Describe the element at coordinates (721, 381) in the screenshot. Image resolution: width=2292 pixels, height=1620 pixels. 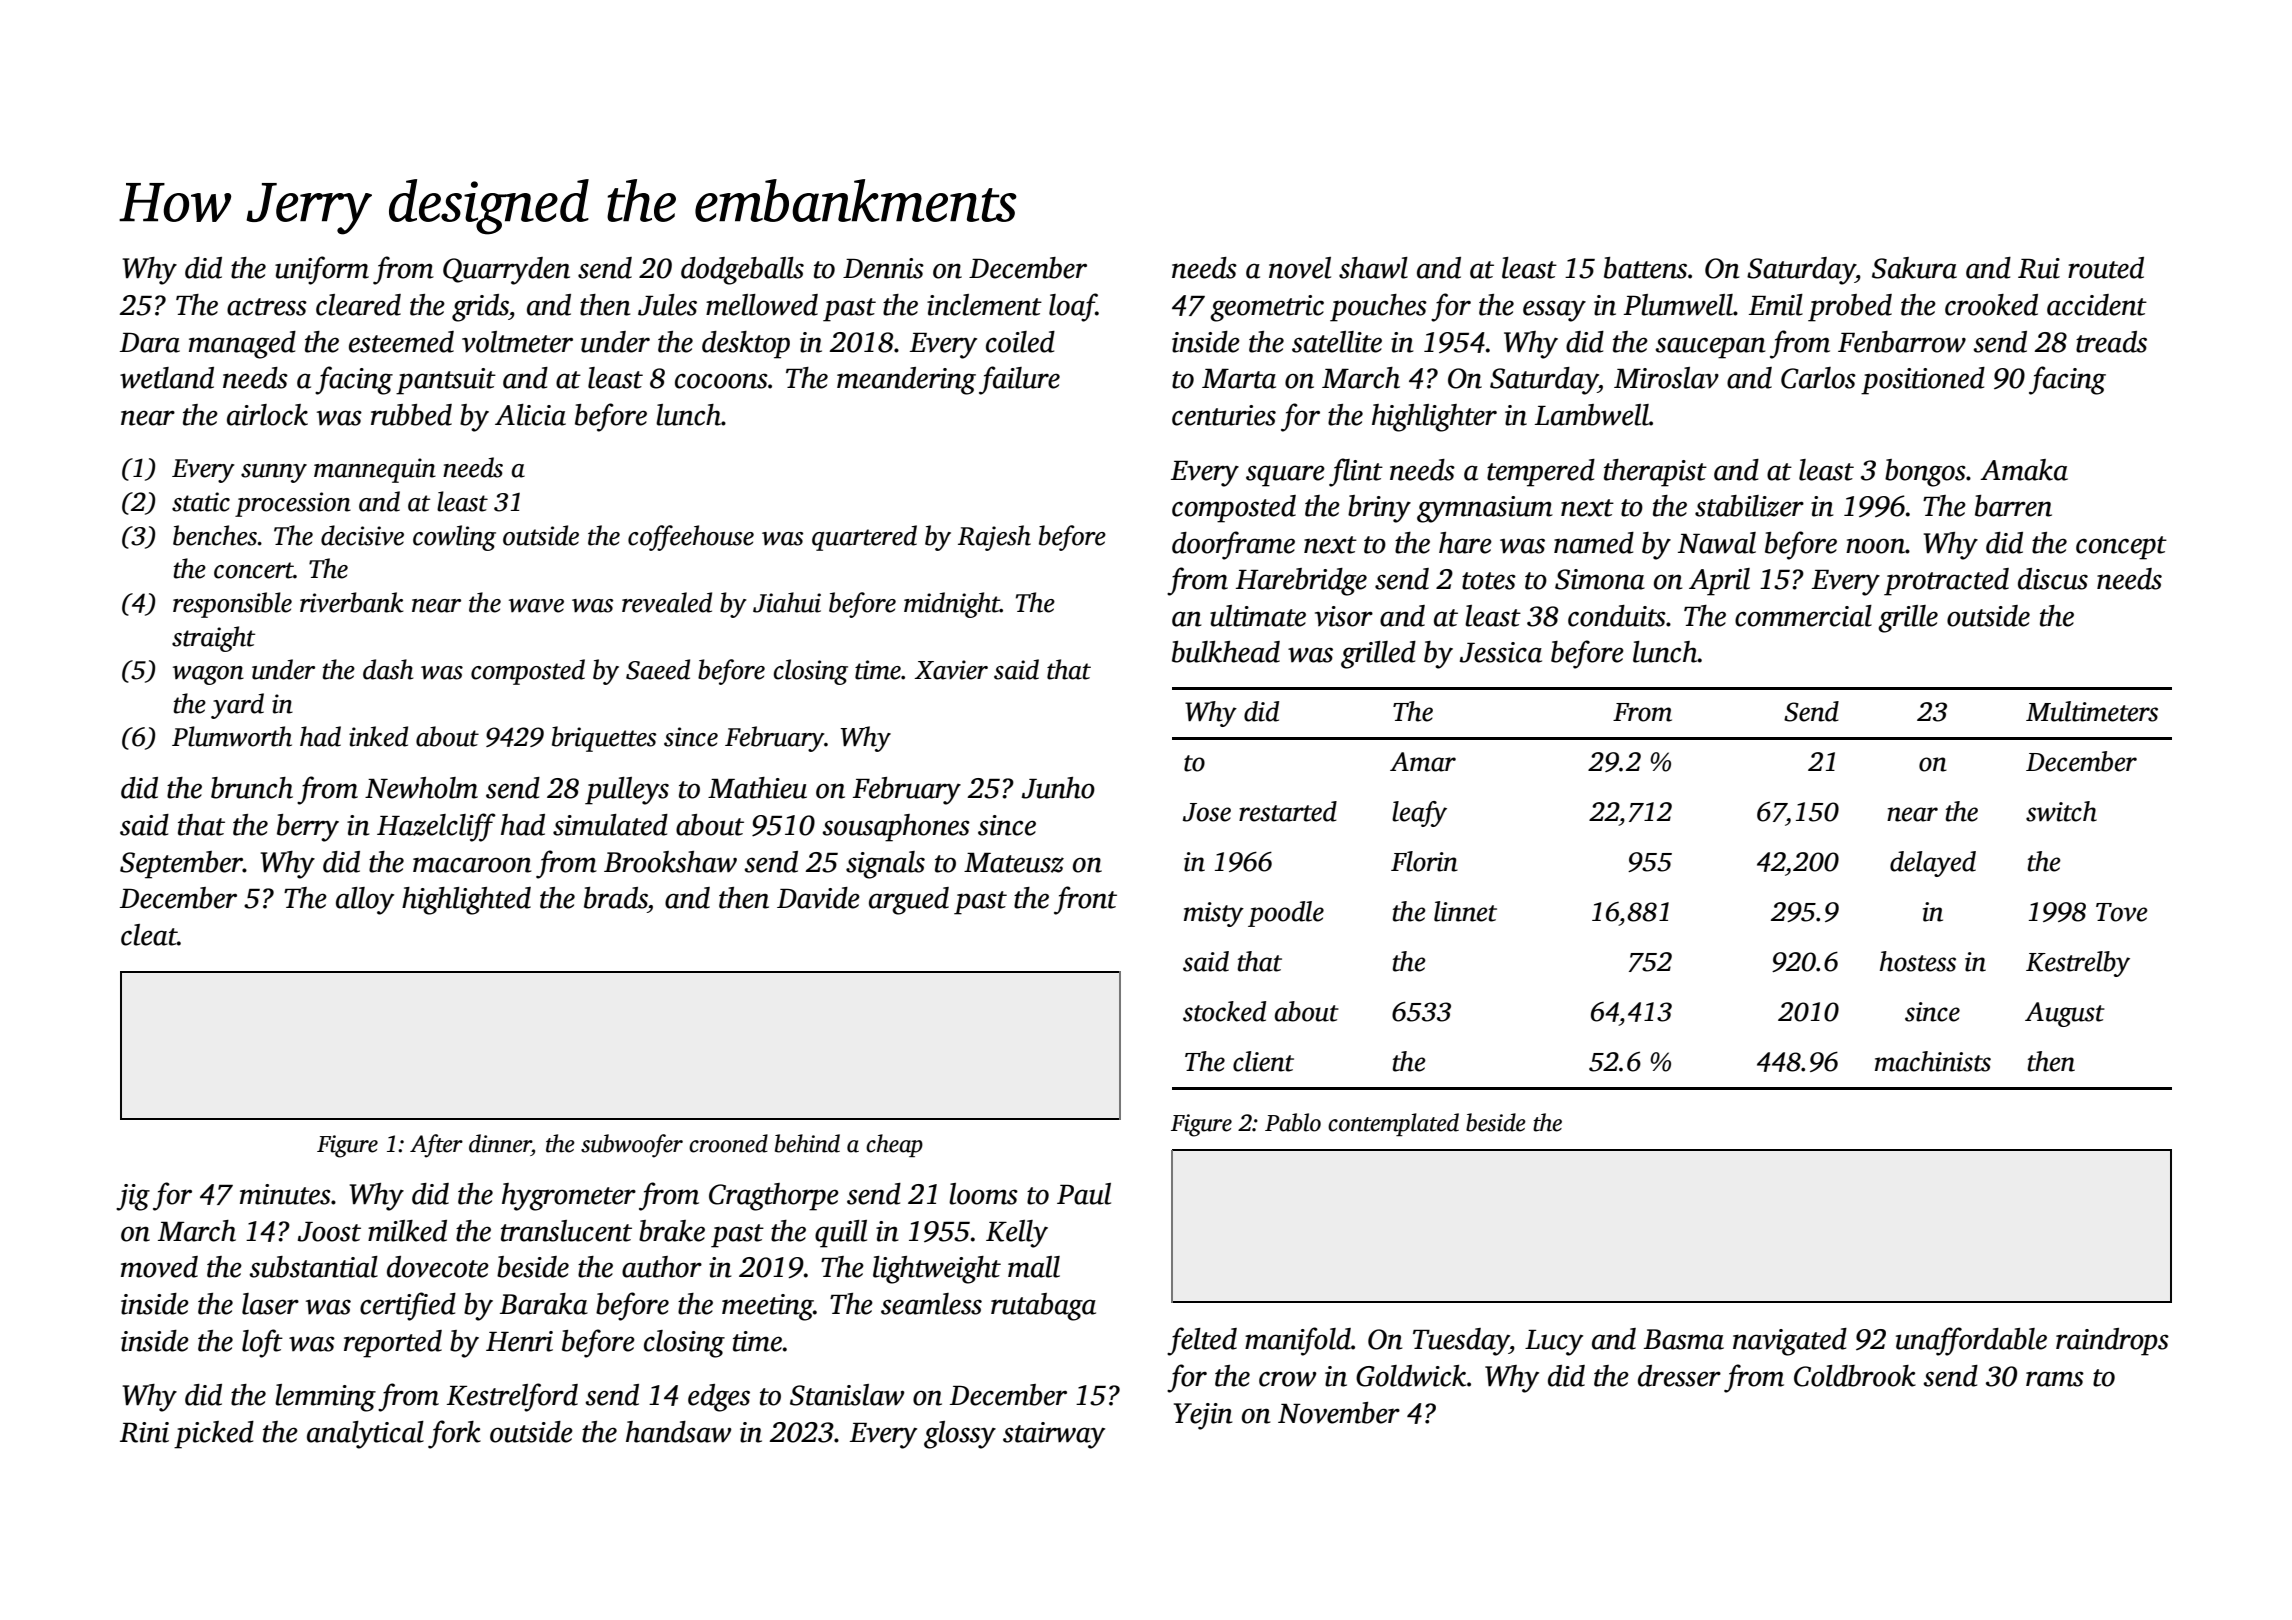
I see `cocoons` at that location.
